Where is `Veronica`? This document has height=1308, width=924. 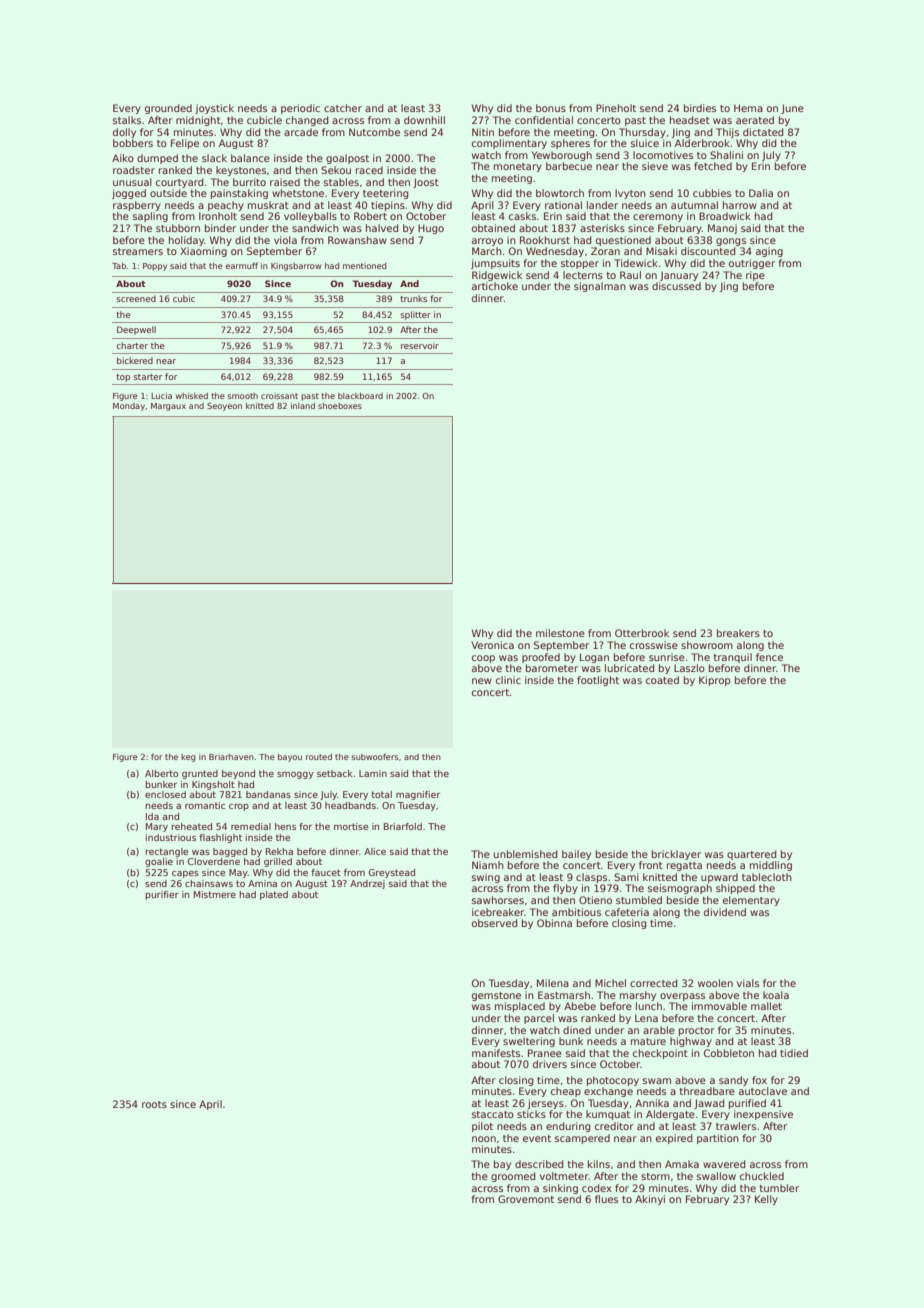
Veronica is located at coordinates (492, 645).
